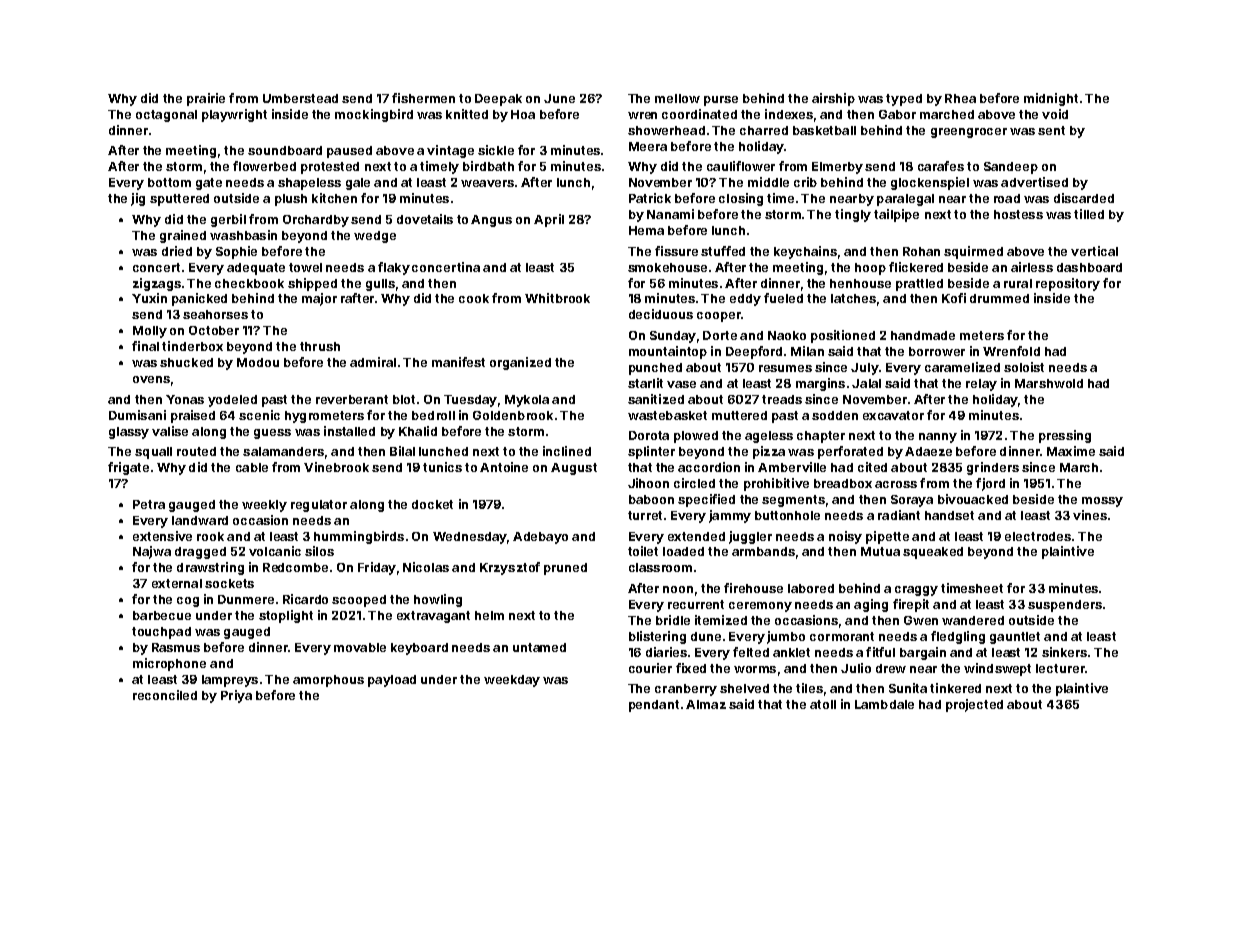  I want to click on midnight, so click(1051, 99).
